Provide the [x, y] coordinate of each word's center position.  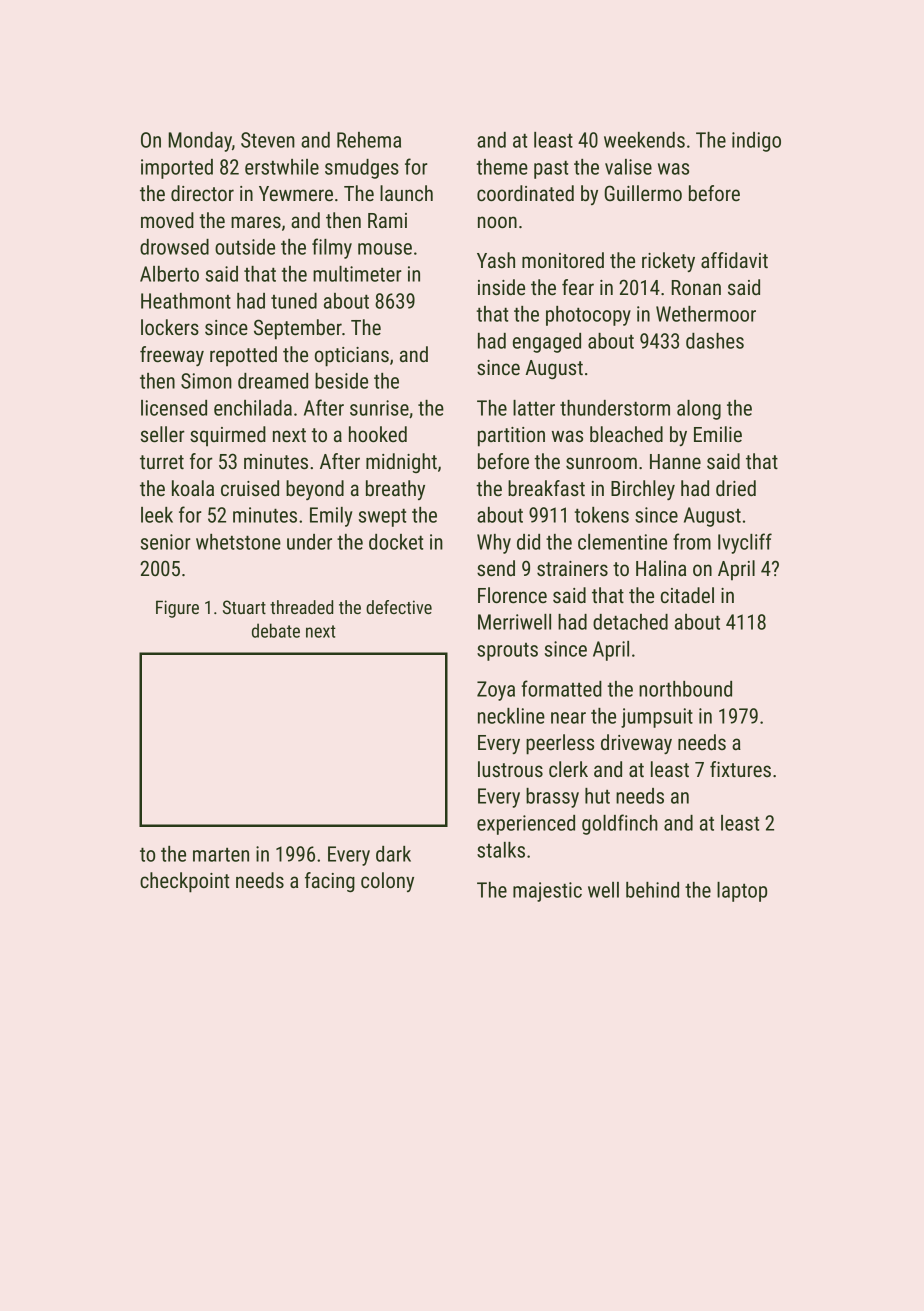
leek [157, 515]
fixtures [740, 769]
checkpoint [184, 882]
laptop [742, 892]
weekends [644, 140]
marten [221, 855]
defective [399, 607]
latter [534, 408]
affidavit [734, 260]
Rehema [369, 140]
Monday [200, 142]
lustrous [510, 769]
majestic [547, 892]
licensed [174, 408]
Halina [661, 568]
